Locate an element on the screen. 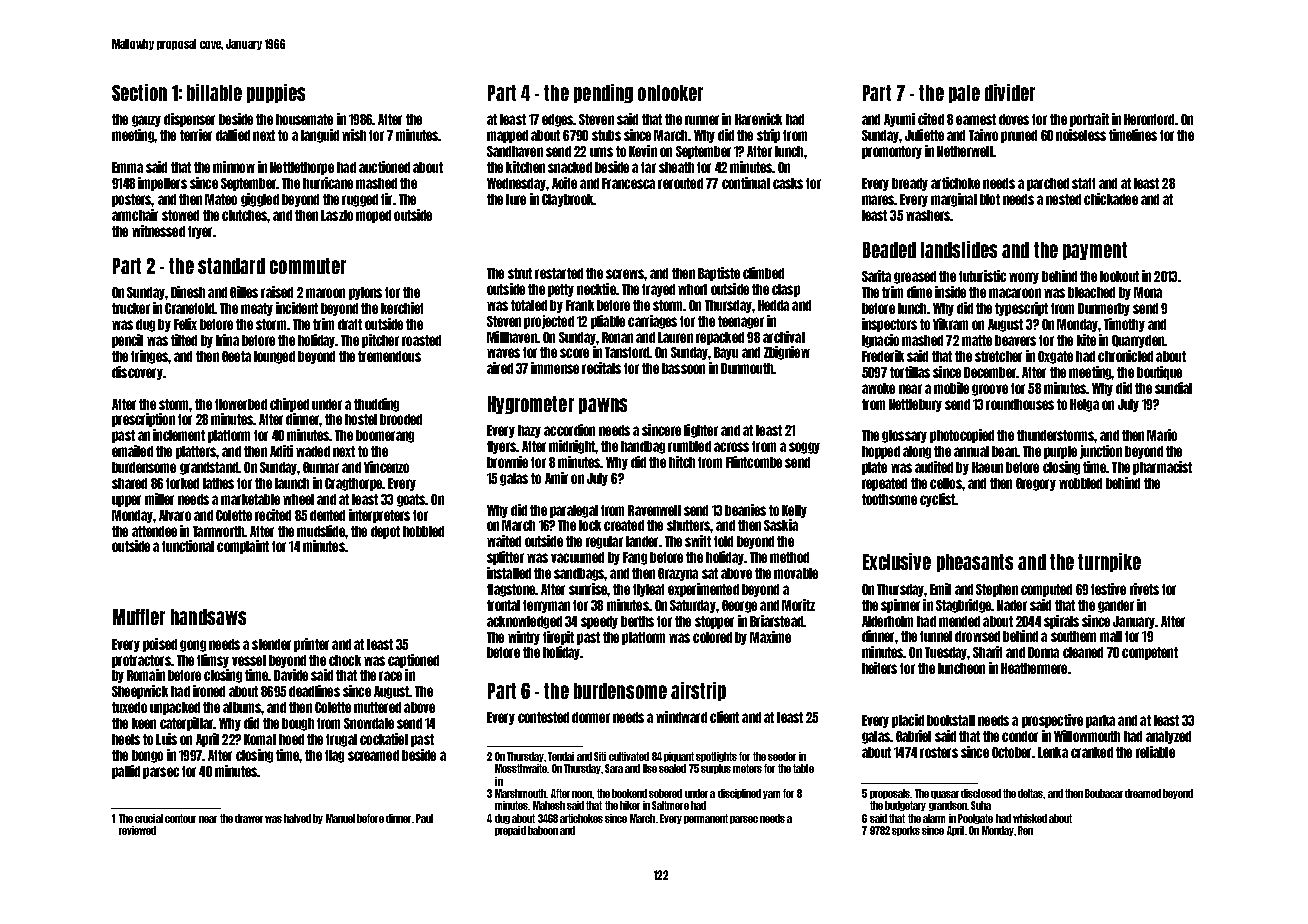 The image size is (1308, 924). mapped is located at coordinates (507, 136).
